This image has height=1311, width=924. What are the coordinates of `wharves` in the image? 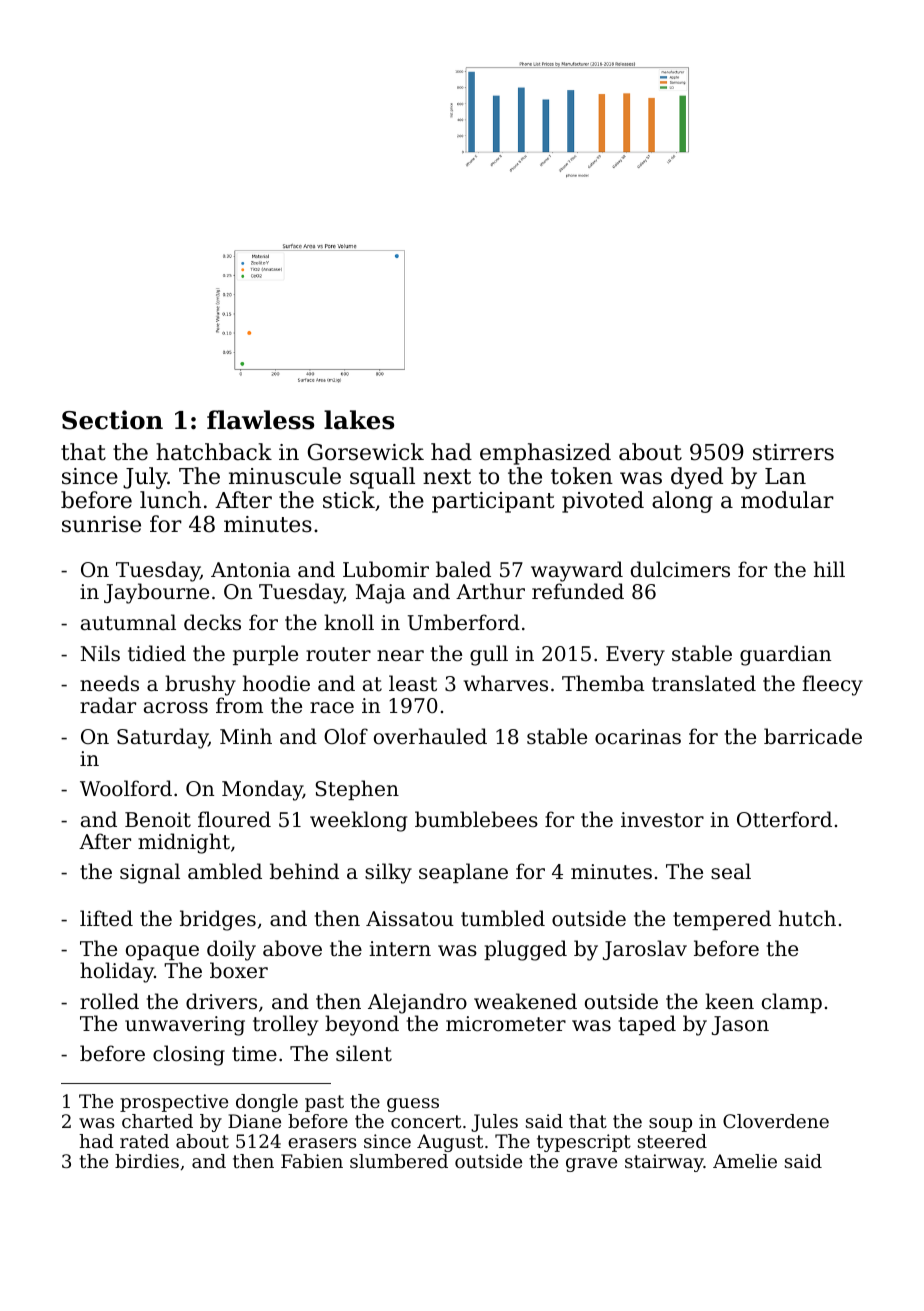 It's located at (506, 683).
